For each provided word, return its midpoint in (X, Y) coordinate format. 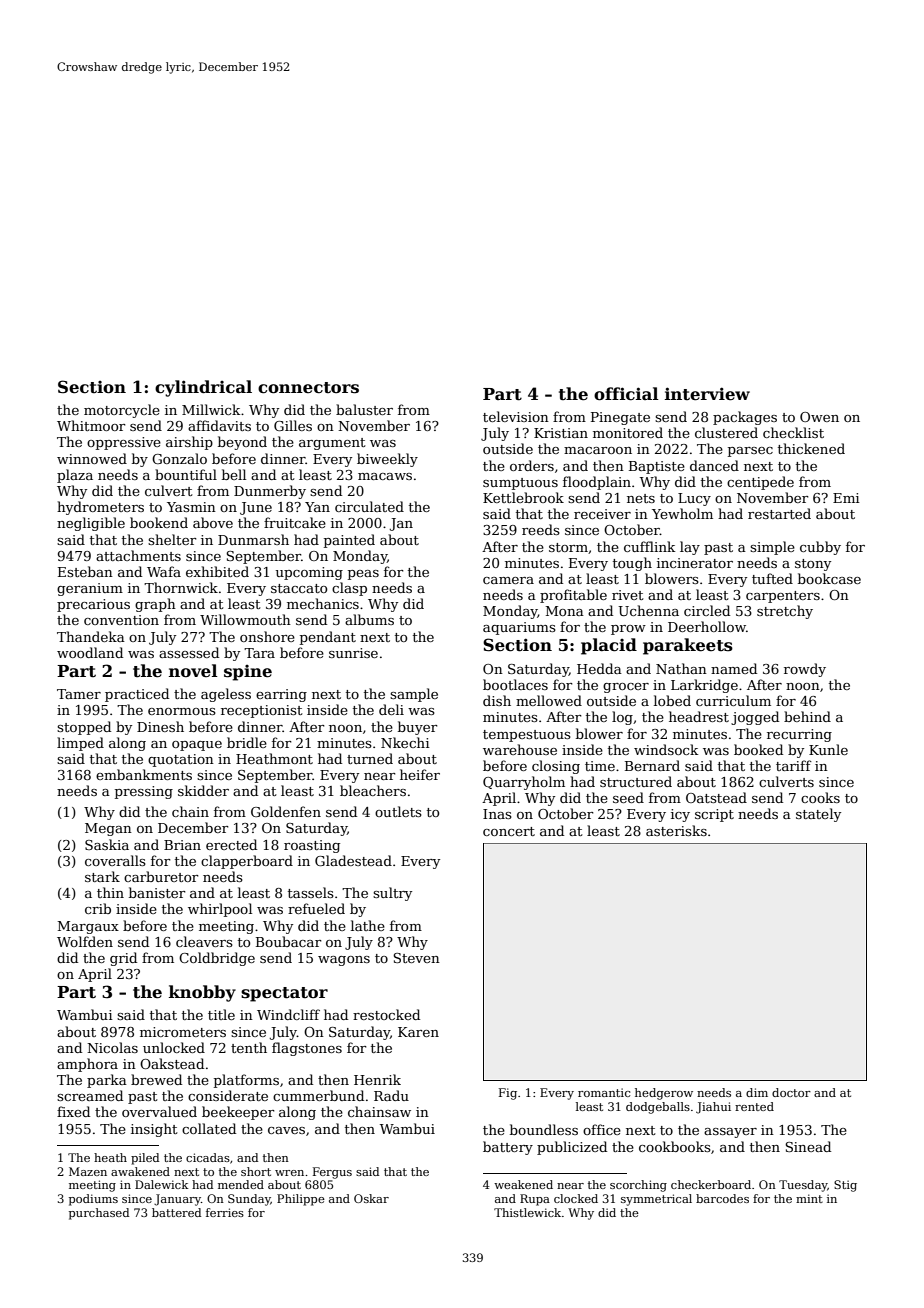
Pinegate (620, 418)
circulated (369, 506)
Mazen (88, 1171)
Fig (508, 1094)
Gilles (293, 425)
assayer (730, 1133)
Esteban (85, 571)
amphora (87, 1065)
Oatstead (716, 797)
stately (818, 815)
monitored (628, 432)
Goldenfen (286, 811)
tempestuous (527, 736)
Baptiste (657, 467)
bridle (247, 742)
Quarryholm (524, 783)
